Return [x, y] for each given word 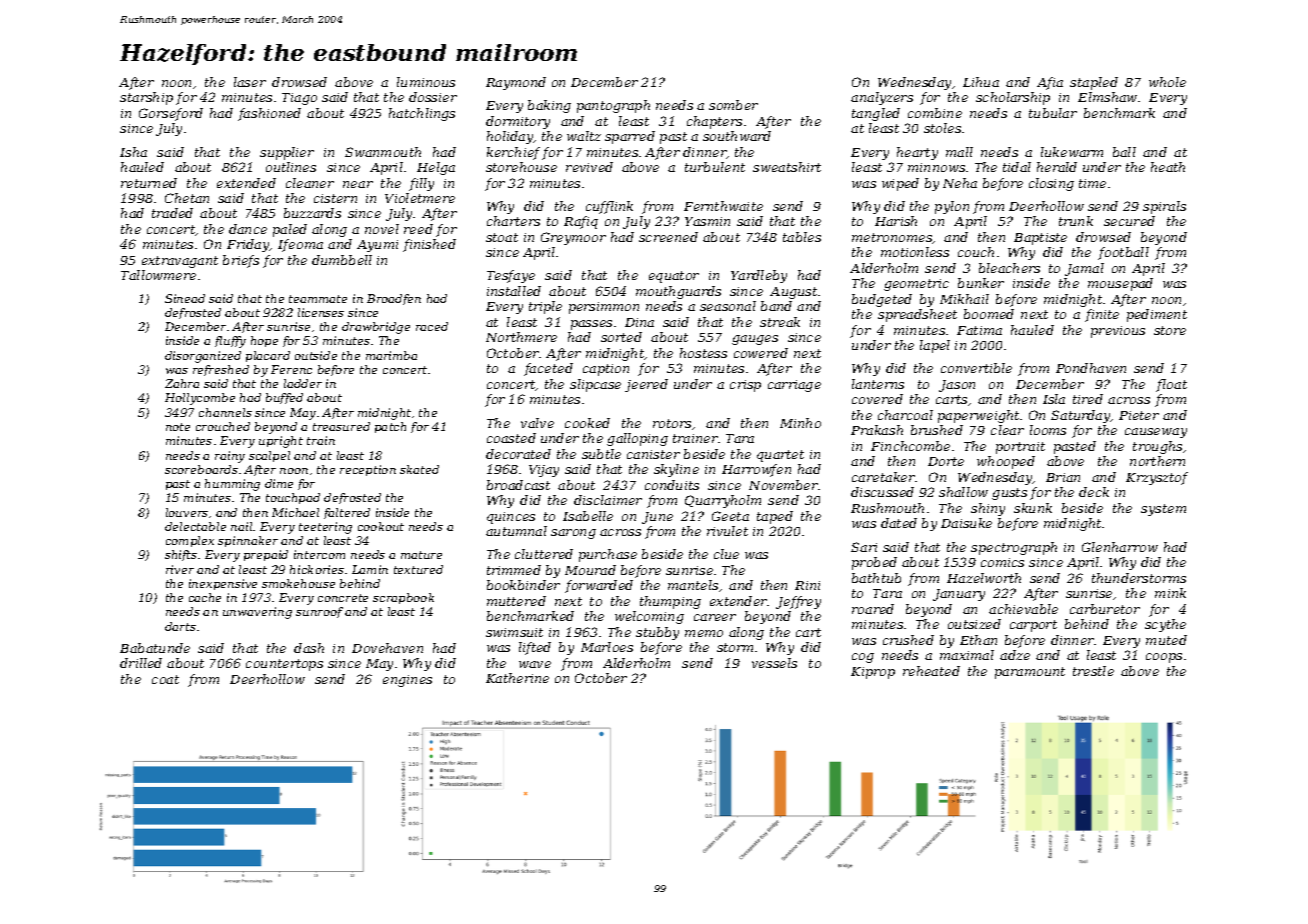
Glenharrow [1120, 547]
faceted [548, 369]
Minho [800, 423]
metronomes [892, 238]
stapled [1094, 83]
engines [407, 681]
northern [1157, 461]
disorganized [203, 357]
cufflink [609, 207]
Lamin [370, 569]
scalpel [269, 456]
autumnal [516, 531]
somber [733, 105]
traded [172, 213]
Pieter [1139, 415]
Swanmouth [383, 152]
